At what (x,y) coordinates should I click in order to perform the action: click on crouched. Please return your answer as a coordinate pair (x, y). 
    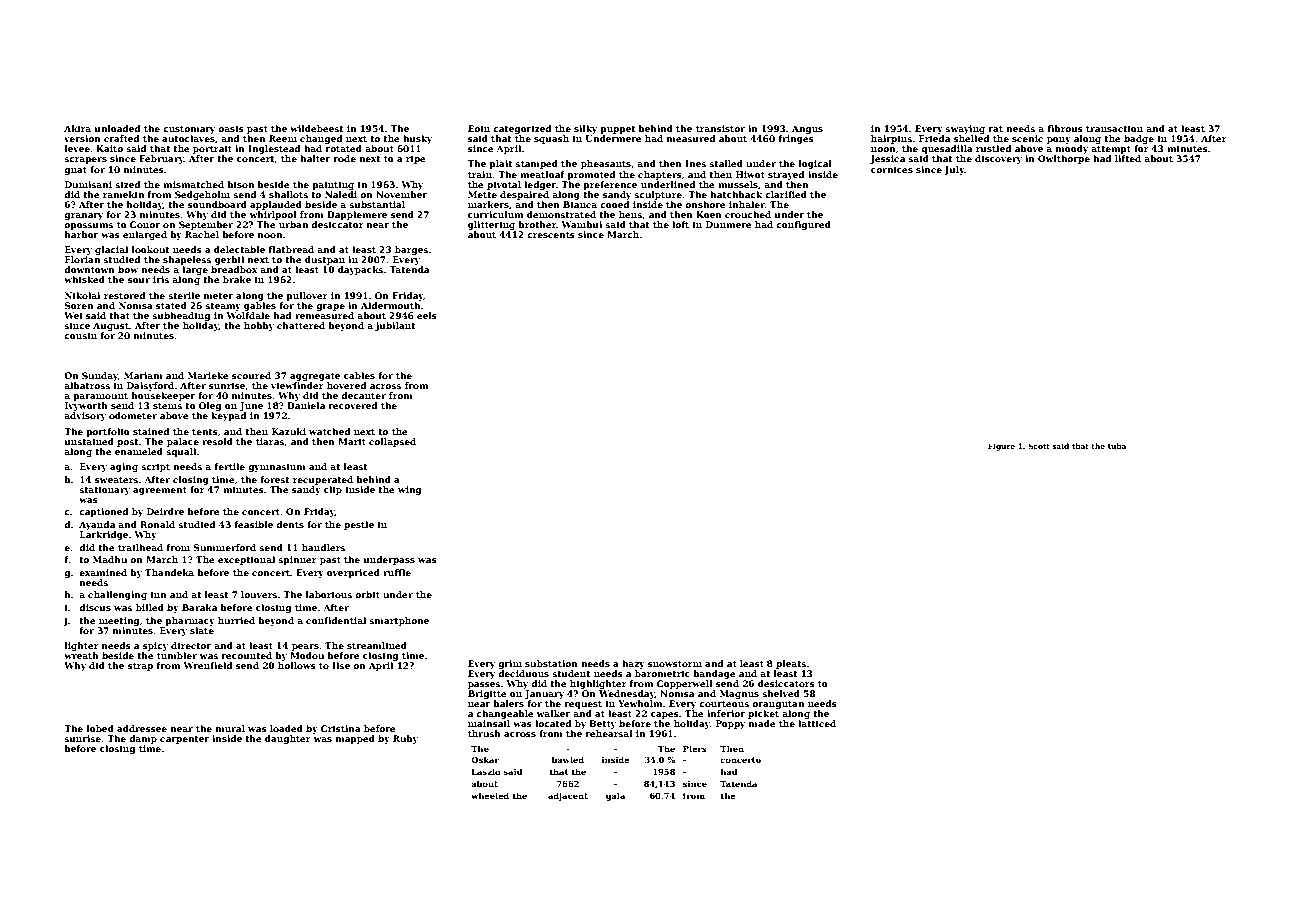
    Looking at the image, I should click on (748, 214).
